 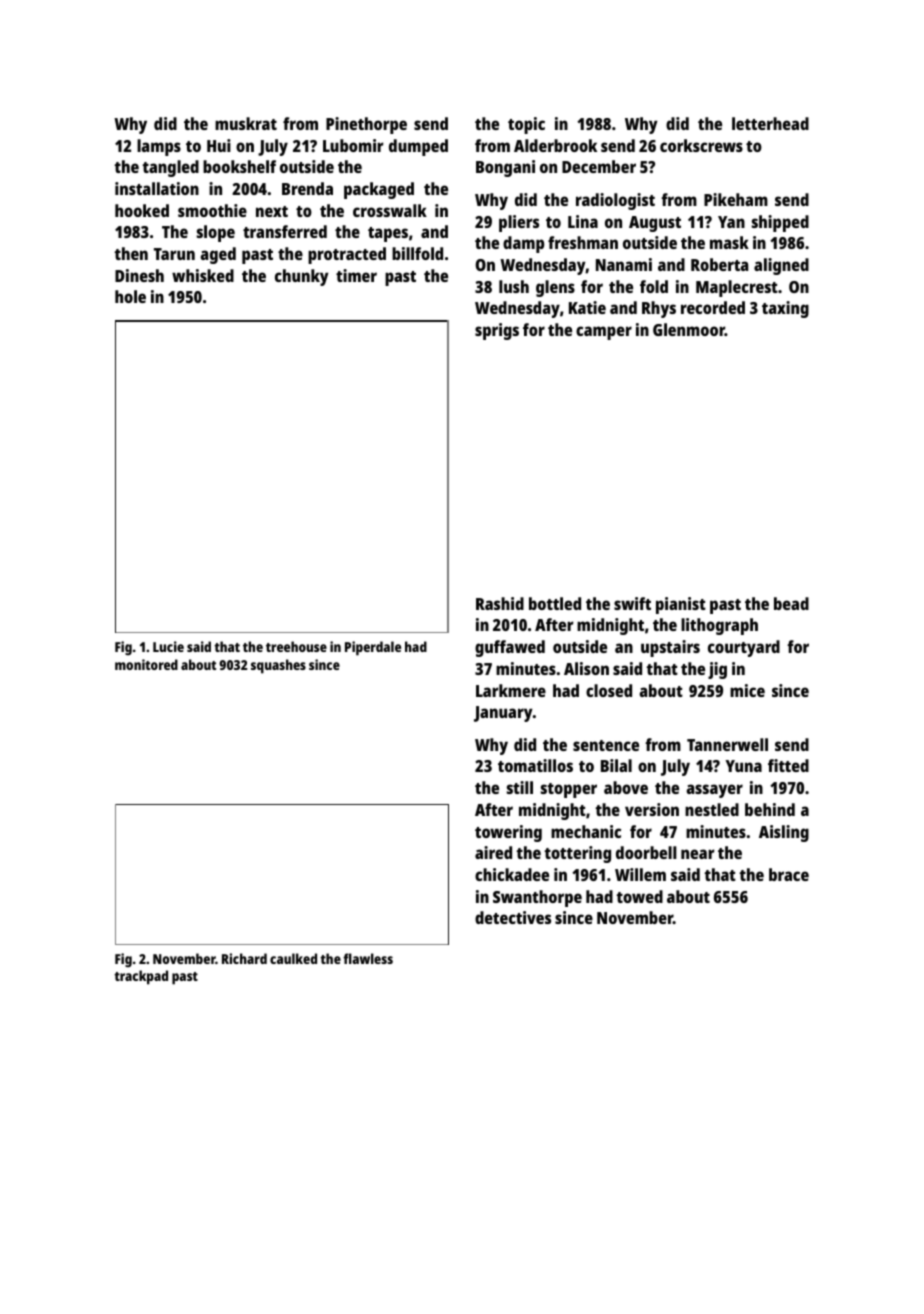 What do you see at coordinates (368, 958) in the image?
I see `flawless` at bounding box center [368, 958].
